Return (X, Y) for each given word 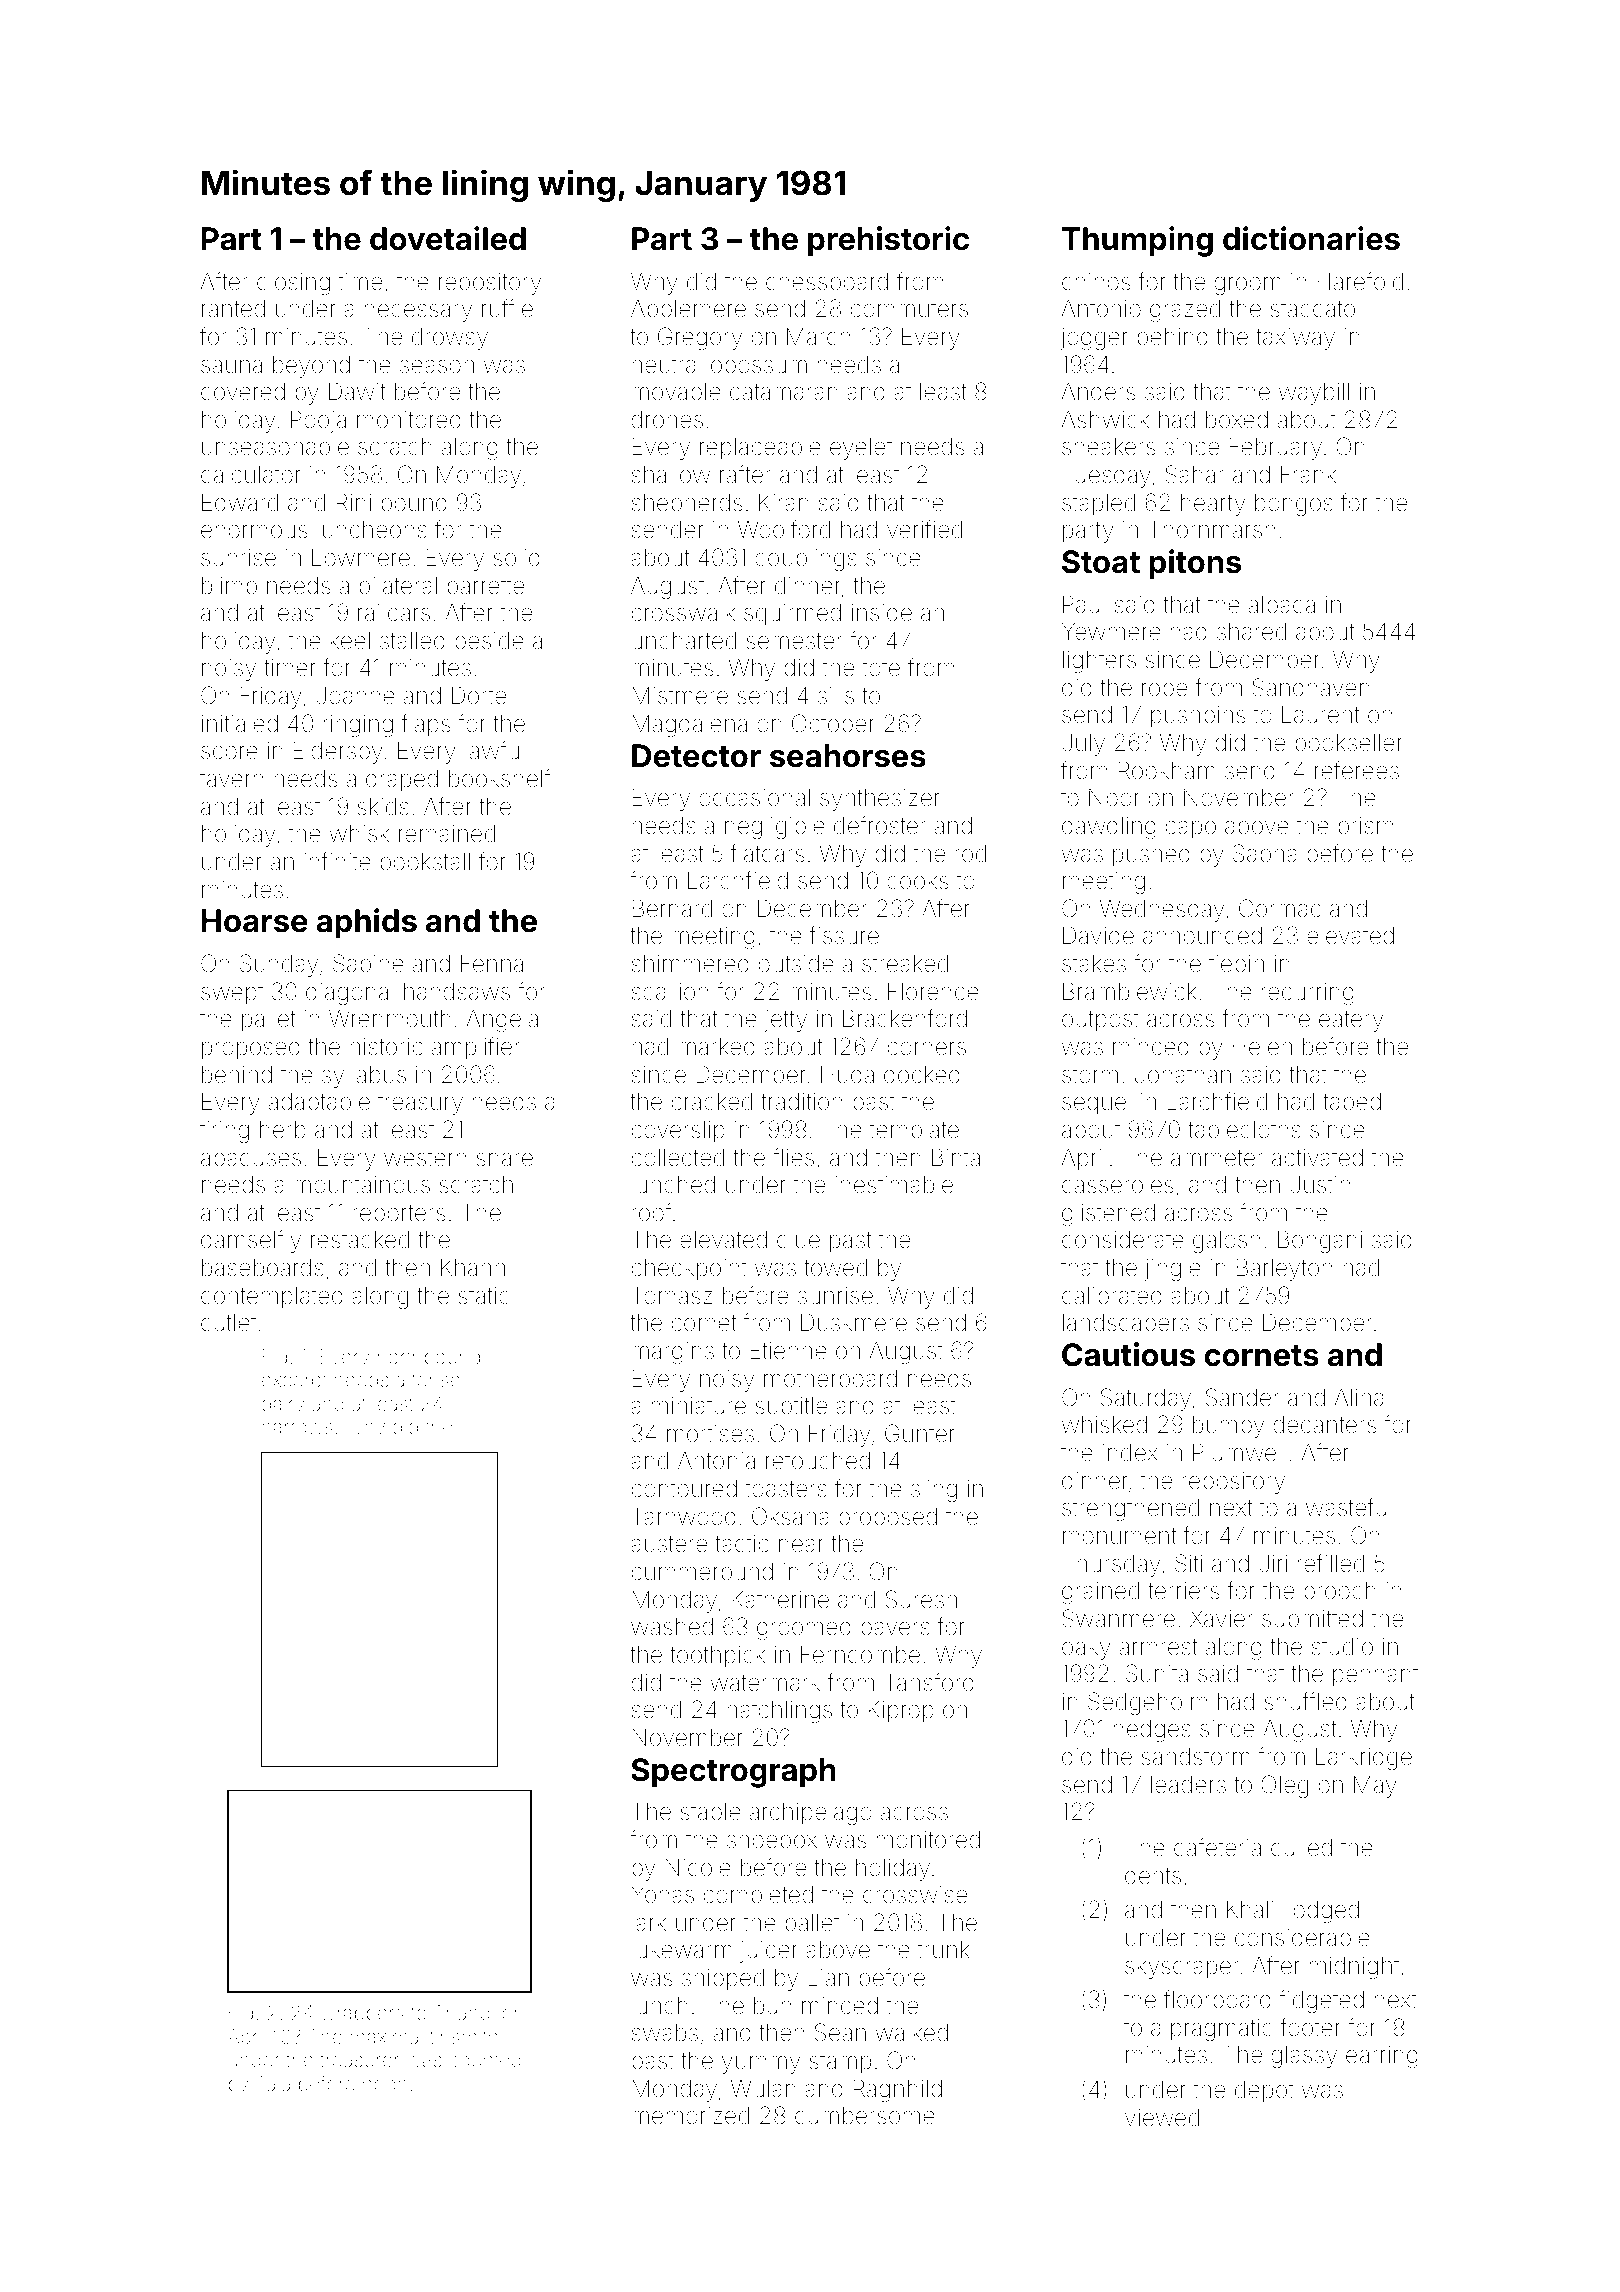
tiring (224, 1132)
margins (673, 1353)
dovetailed (448, 238)
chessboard (827, 282)
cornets (1261, 1356)
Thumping (1137, 241)
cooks (917, 881)
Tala (273, 2083)
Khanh (473, 1267)
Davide (1098, 935)
